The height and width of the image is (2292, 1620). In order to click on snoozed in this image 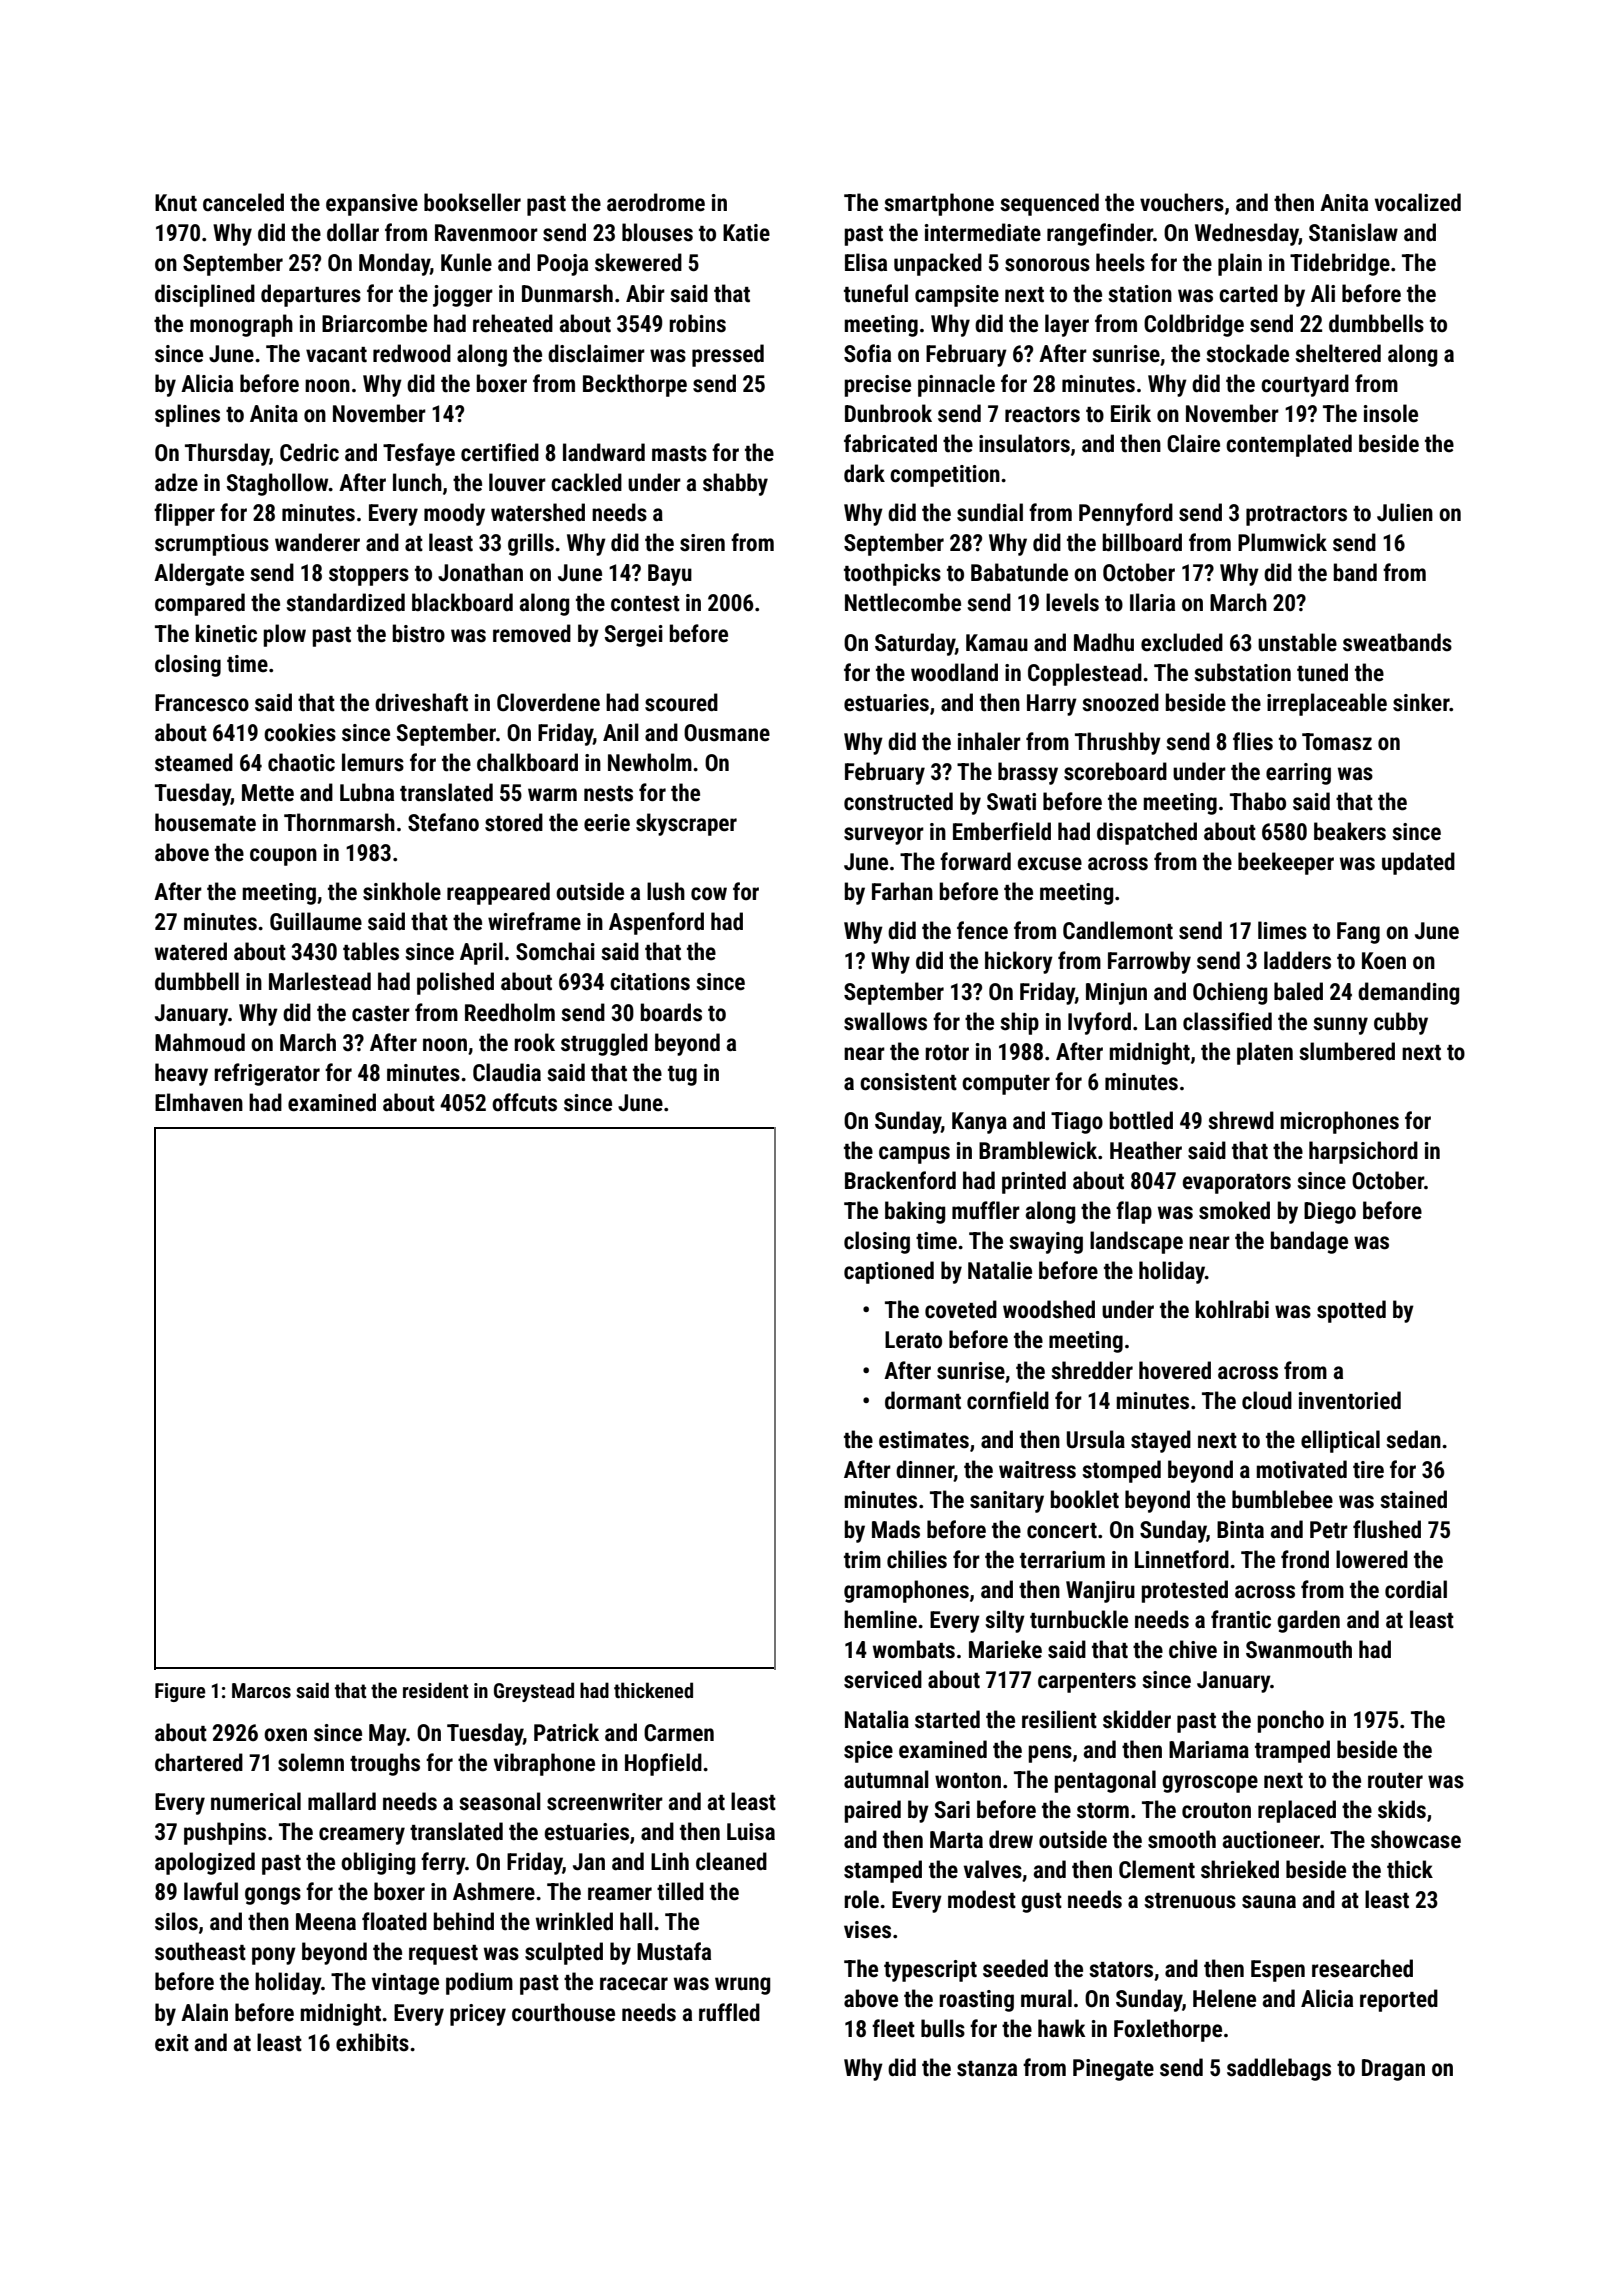, I will do `click(1120, 702)`.
